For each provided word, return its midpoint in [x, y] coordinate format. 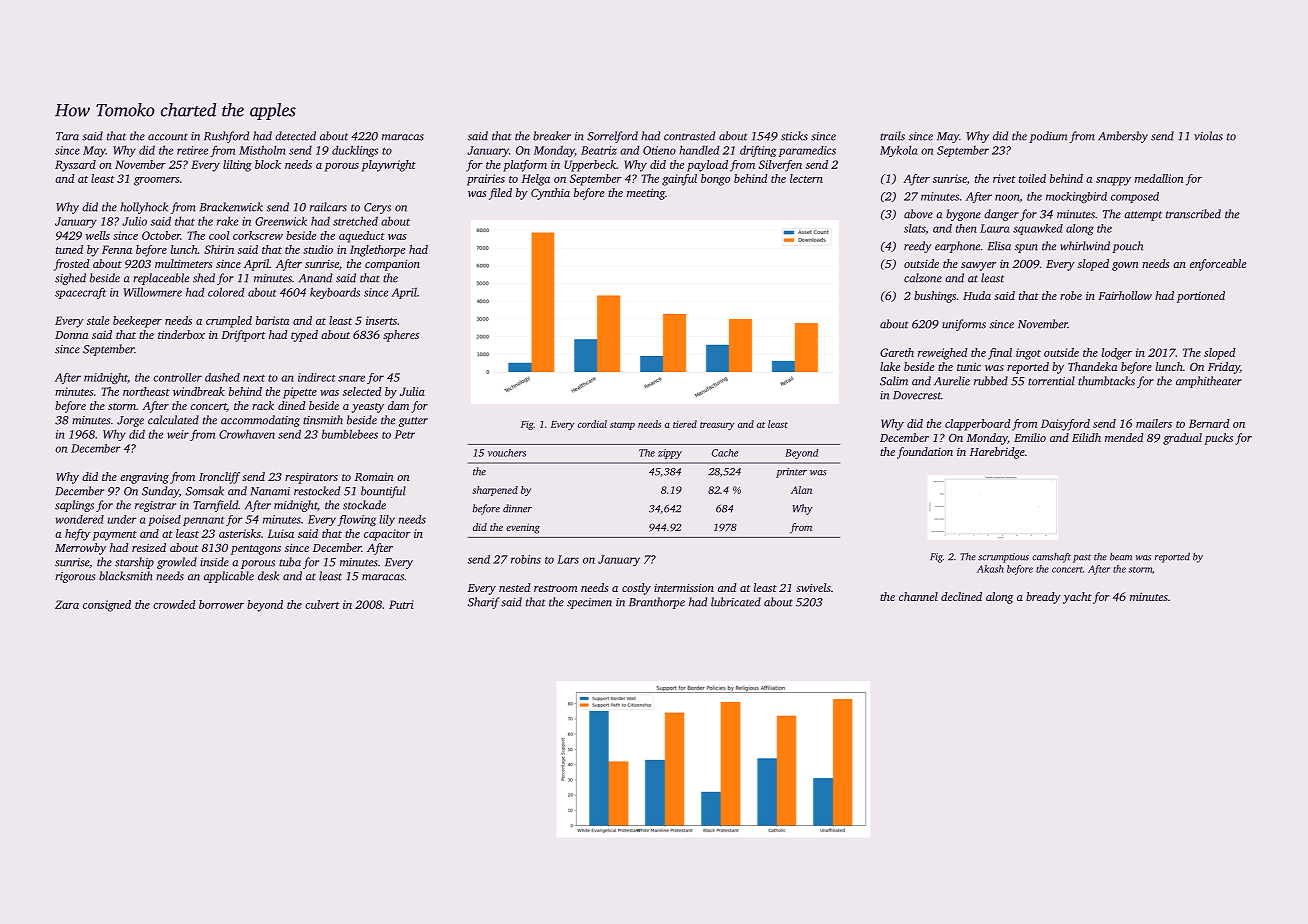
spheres [401, 336]
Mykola [898, 151]
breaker [552, 136]
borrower [221, 604]
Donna [71, 335]
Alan [801, 490]
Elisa [999, 246]
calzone [923, 278]
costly [636, 589]
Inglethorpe [377, 251]
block [268, 164]
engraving [144, 478]
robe [1071, 295]
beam [1121, 557]
